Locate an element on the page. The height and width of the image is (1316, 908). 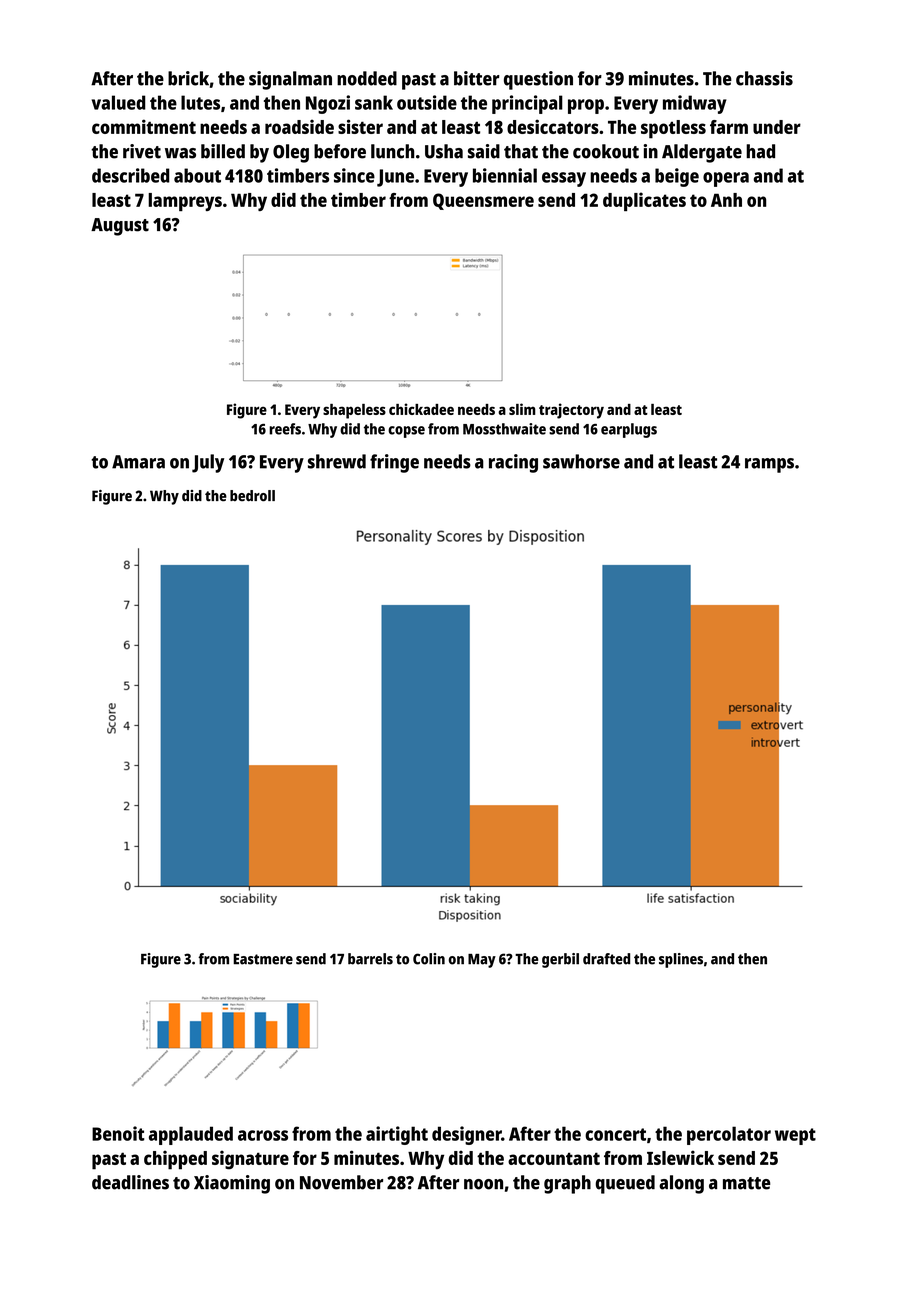
Benoit is located at coordinates (118, 1133).
